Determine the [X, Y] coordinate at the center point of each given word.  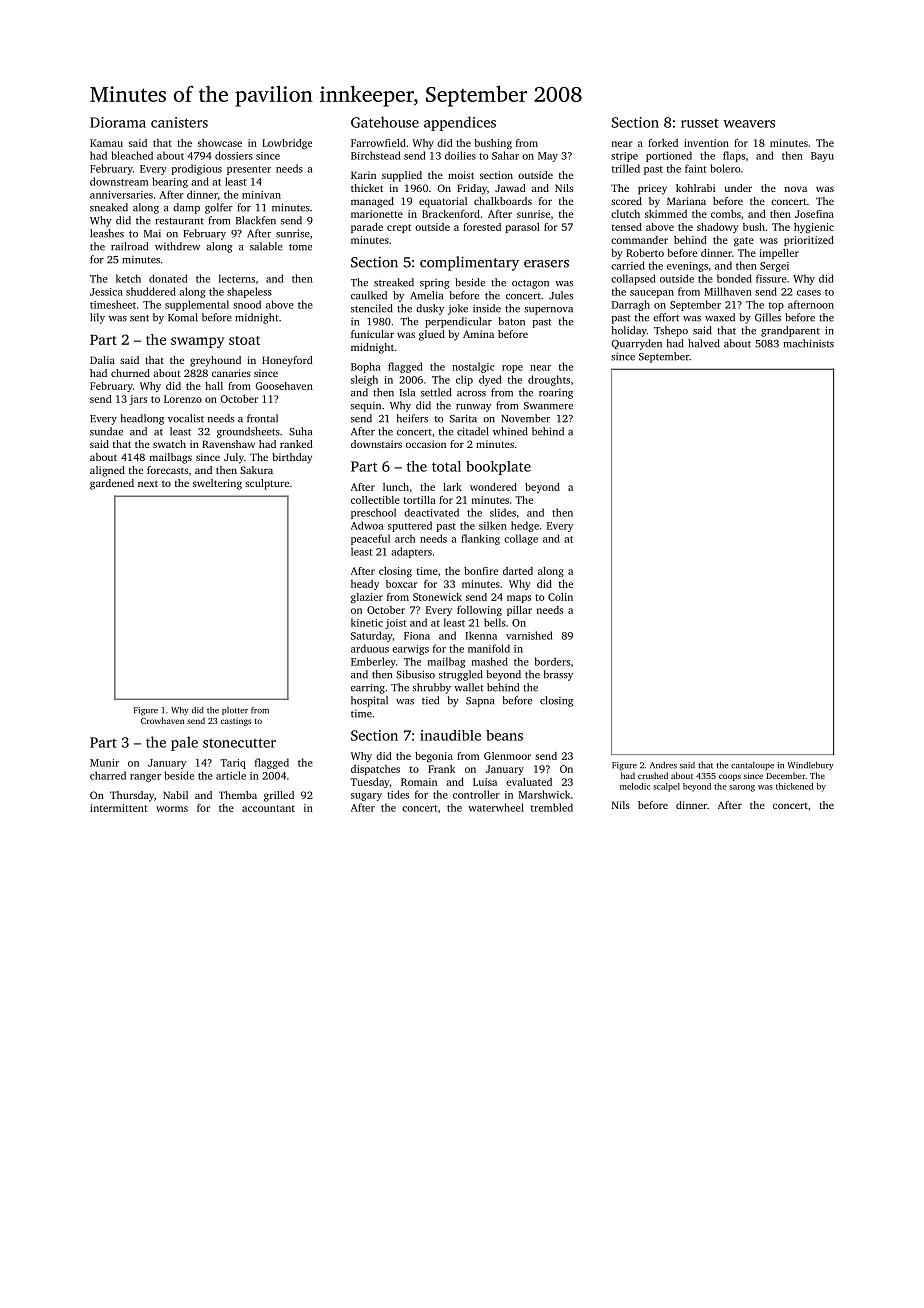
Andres [663, 765]
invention [706, 143]
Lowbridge [287, 144]
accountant [268, 808]
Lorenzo [183, 399]
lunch [396, 487]
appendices [460, 123]
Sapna [480, 702]
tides [398, 794]
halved [704, 343]
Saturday [372, 636]
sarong [742, 788]
